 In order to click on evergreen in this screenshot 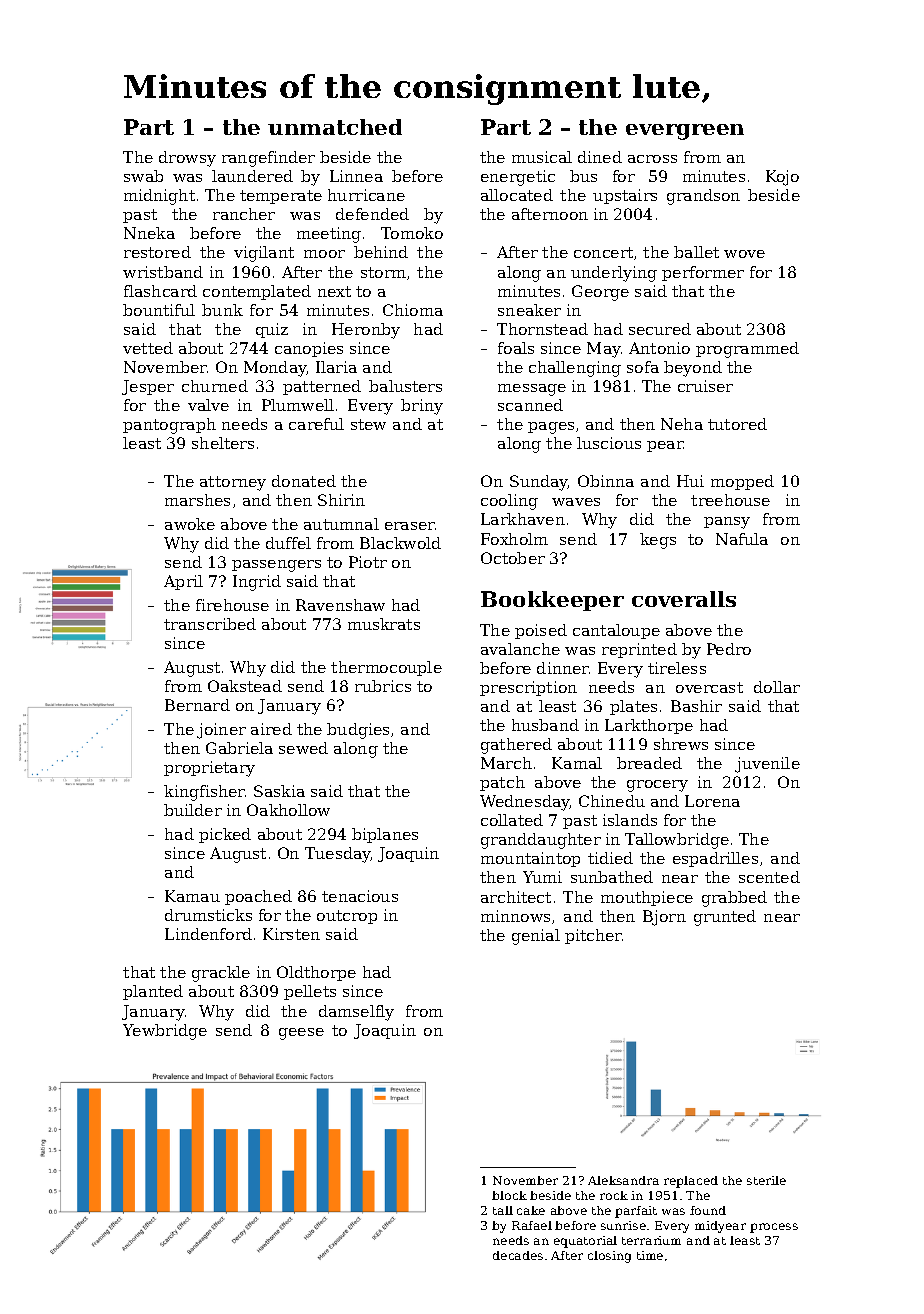, I will do `click(685, 132)`.
